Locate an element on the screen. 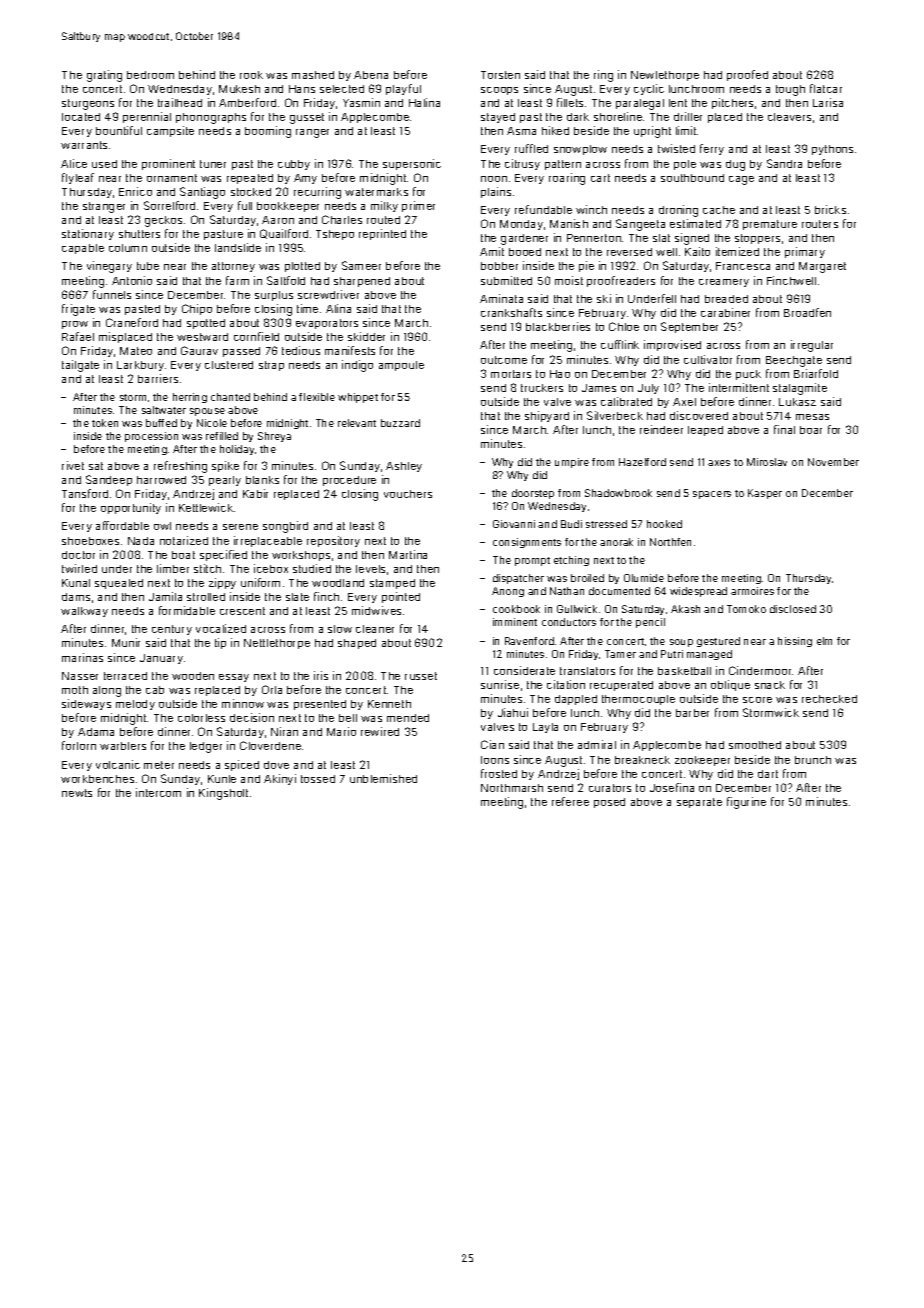 This screenshot has height=1308, width=924. intercom is located at coordinates (158, 792).
